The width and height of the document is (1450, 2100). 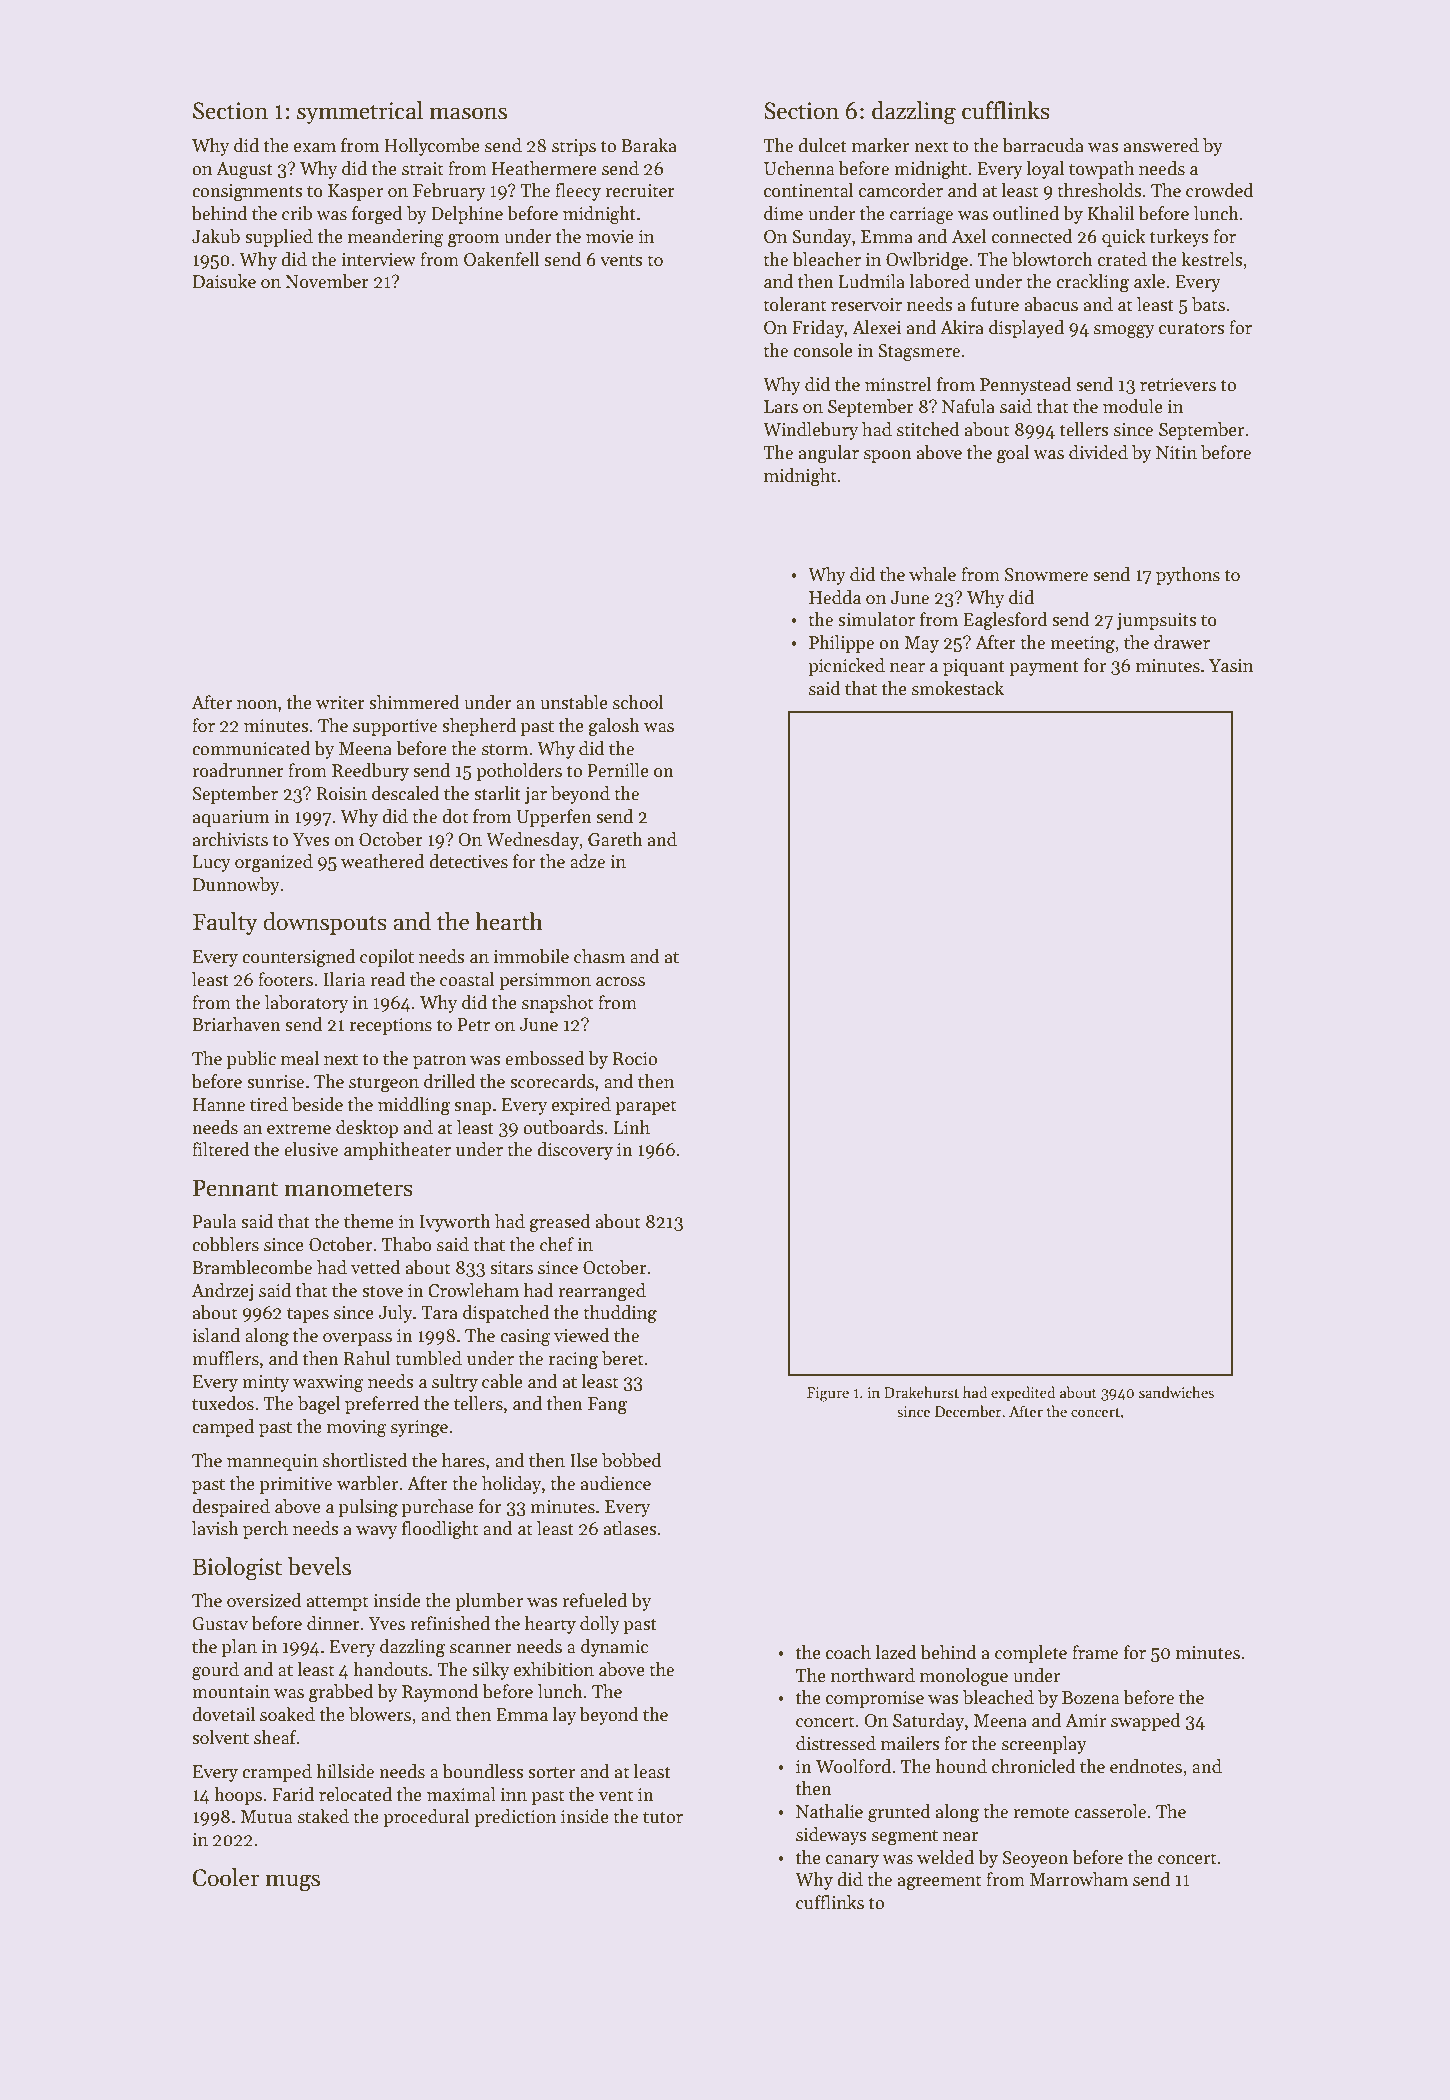 What do you see at coordinates (390, 1669) in the document?
I see `handouts` at bounding box center [390, 1669].
